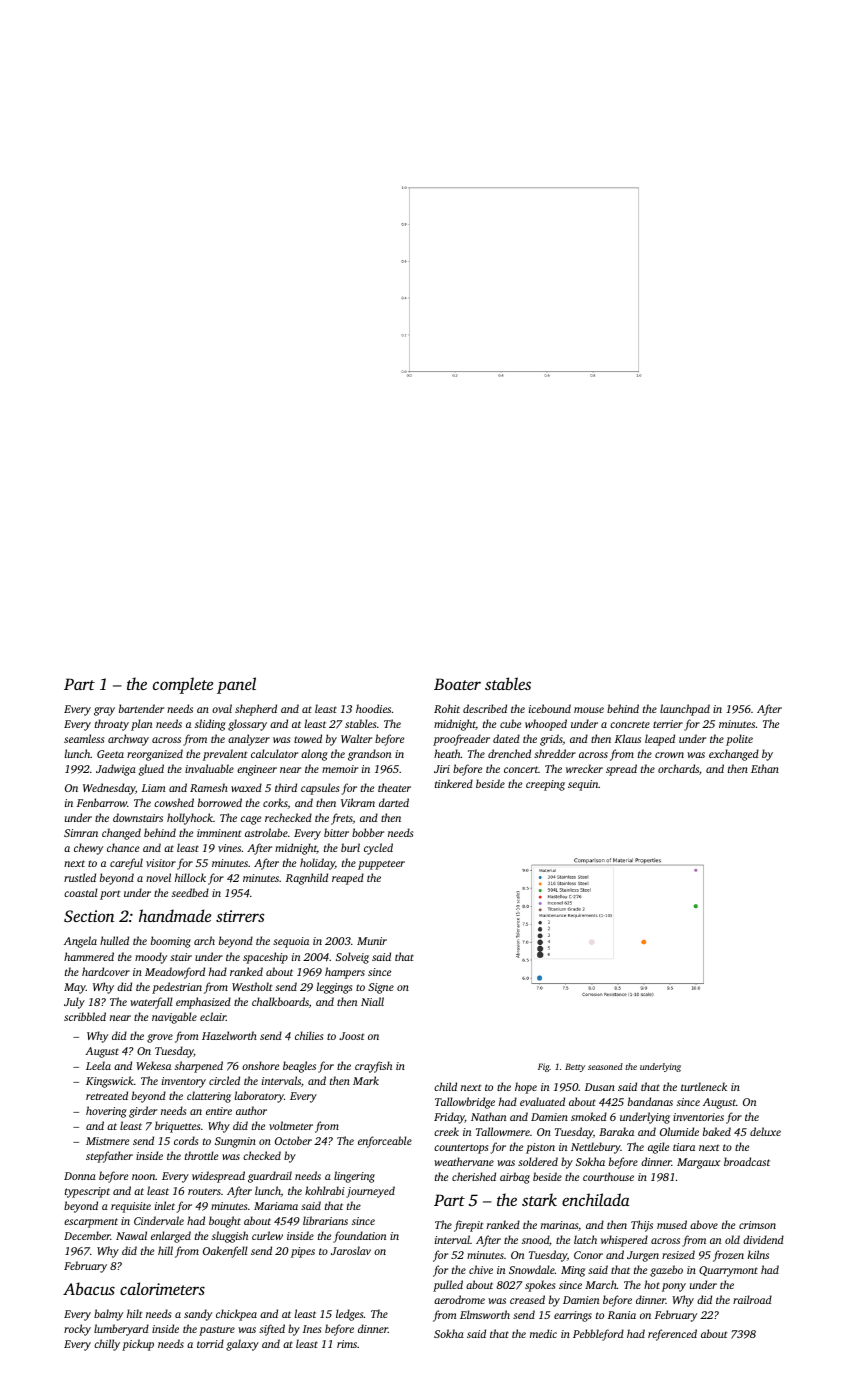 This screenshot has width=849, height=1400. I want to click on Joost, so click(351, 1036).
